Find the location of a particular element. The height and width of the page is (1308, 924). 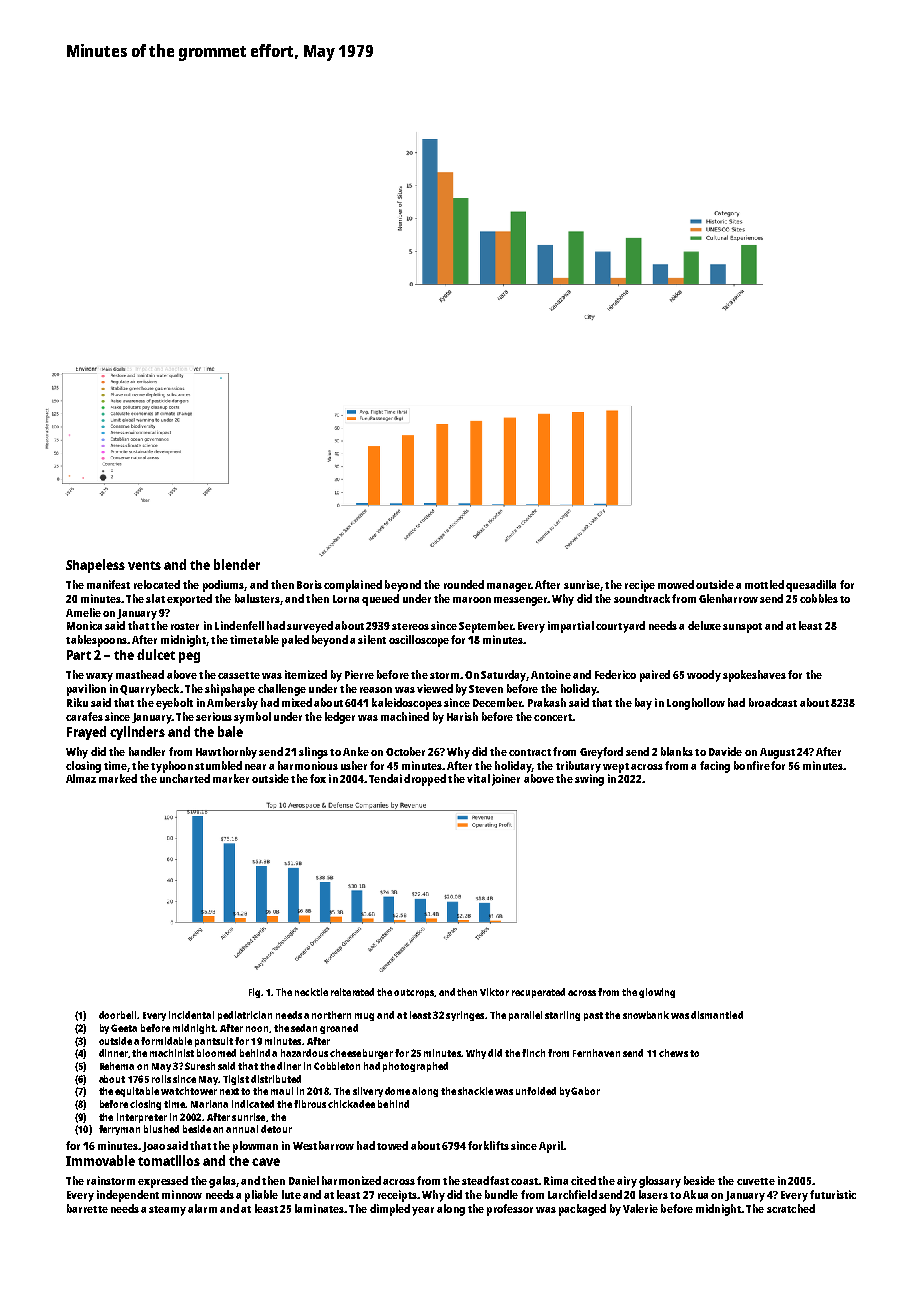

oscilloscope is located at coordinates (419, 641).
